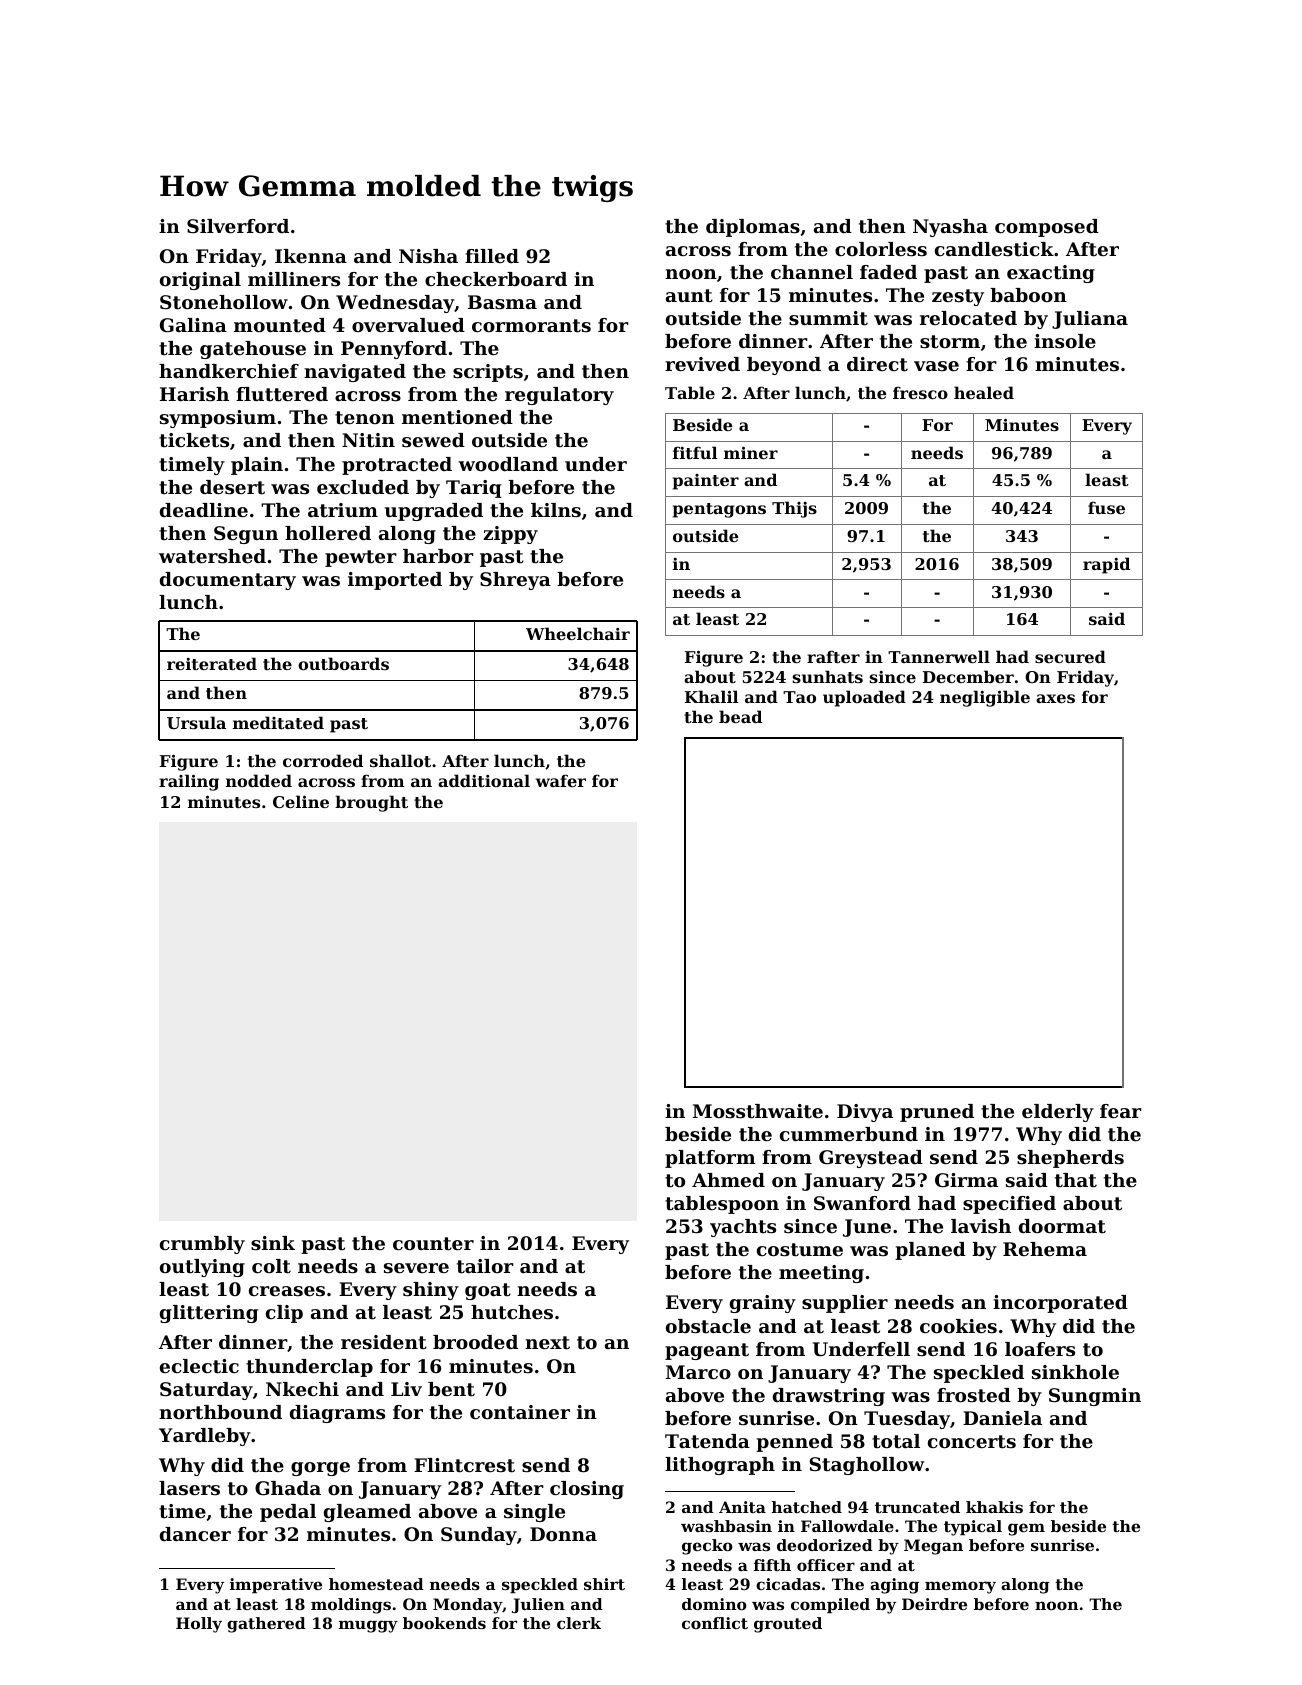  What do you see at coordinates (520, 1412) in the screenshot?
I see `container` at bounding box center [520, 1412].
